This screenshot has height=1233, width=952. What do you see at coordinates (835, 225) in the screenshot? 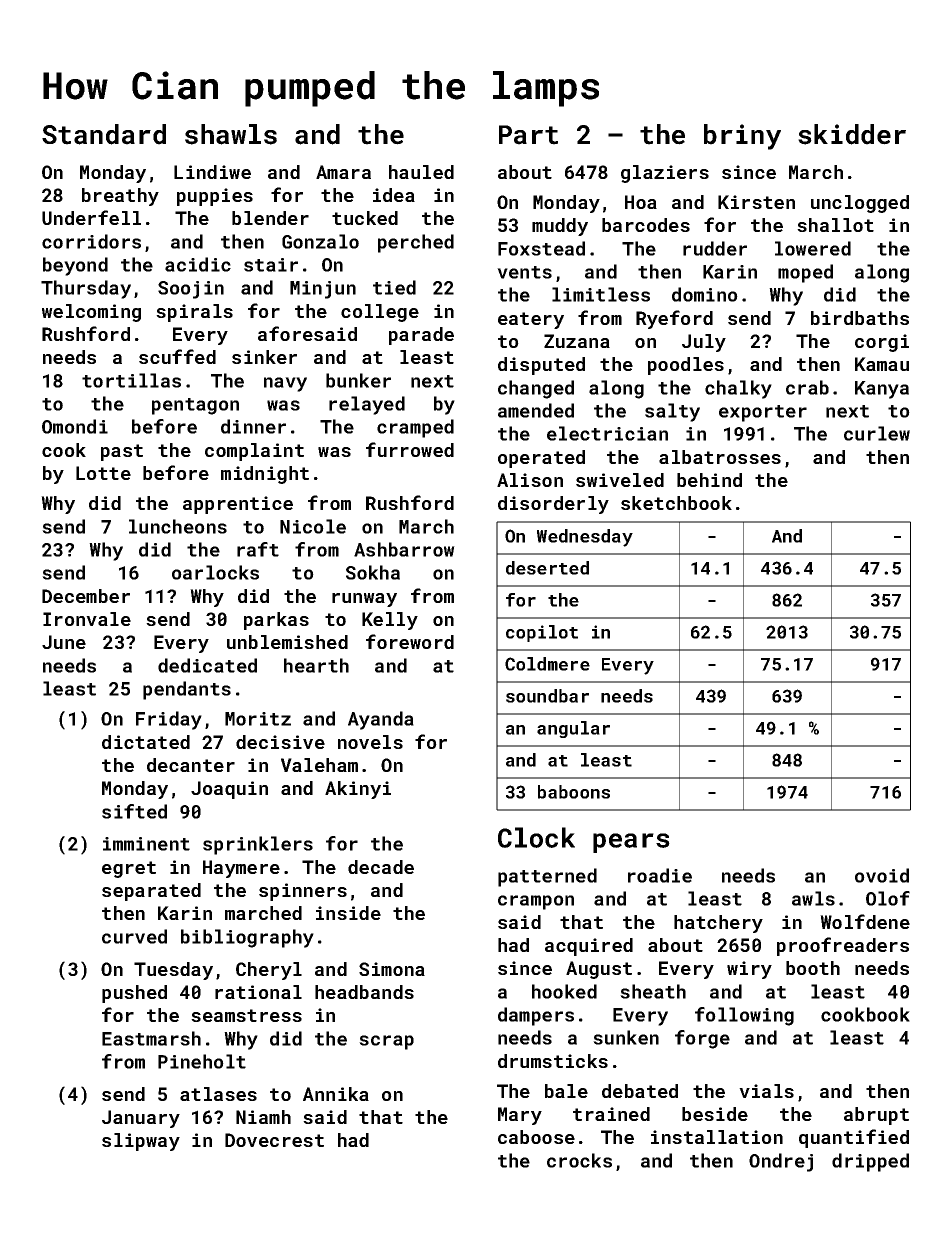
I see `shallot` at bounding box center [835, 225].
